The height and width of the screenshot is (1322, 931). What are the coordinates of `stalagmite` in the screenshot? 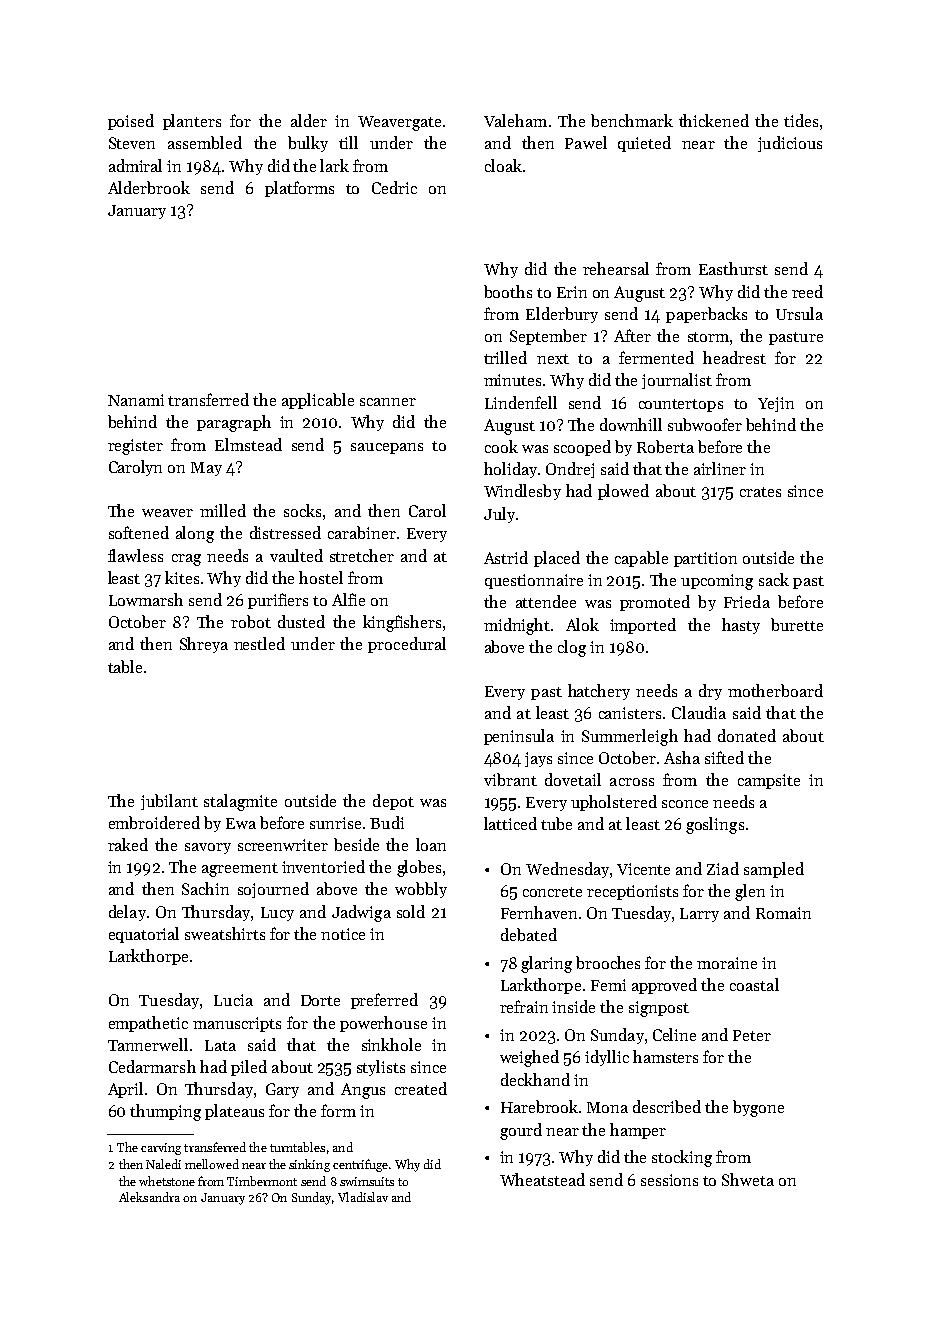 It's located at (240, 802).
